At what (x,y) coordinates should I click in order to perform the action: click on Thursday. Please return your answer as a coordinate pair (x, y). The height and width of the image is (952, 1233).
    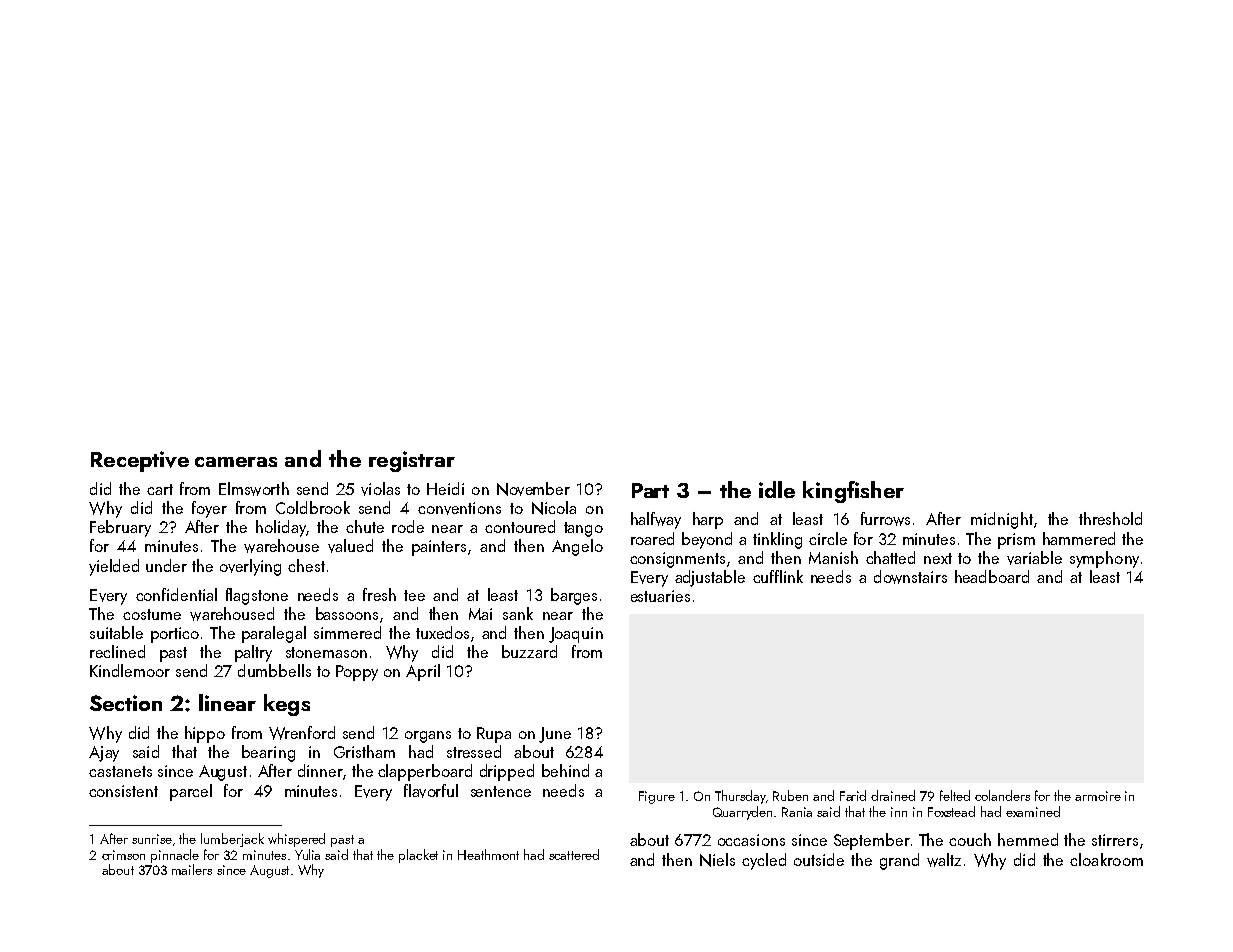
    Looking at the image, I should click on (740, 797).
